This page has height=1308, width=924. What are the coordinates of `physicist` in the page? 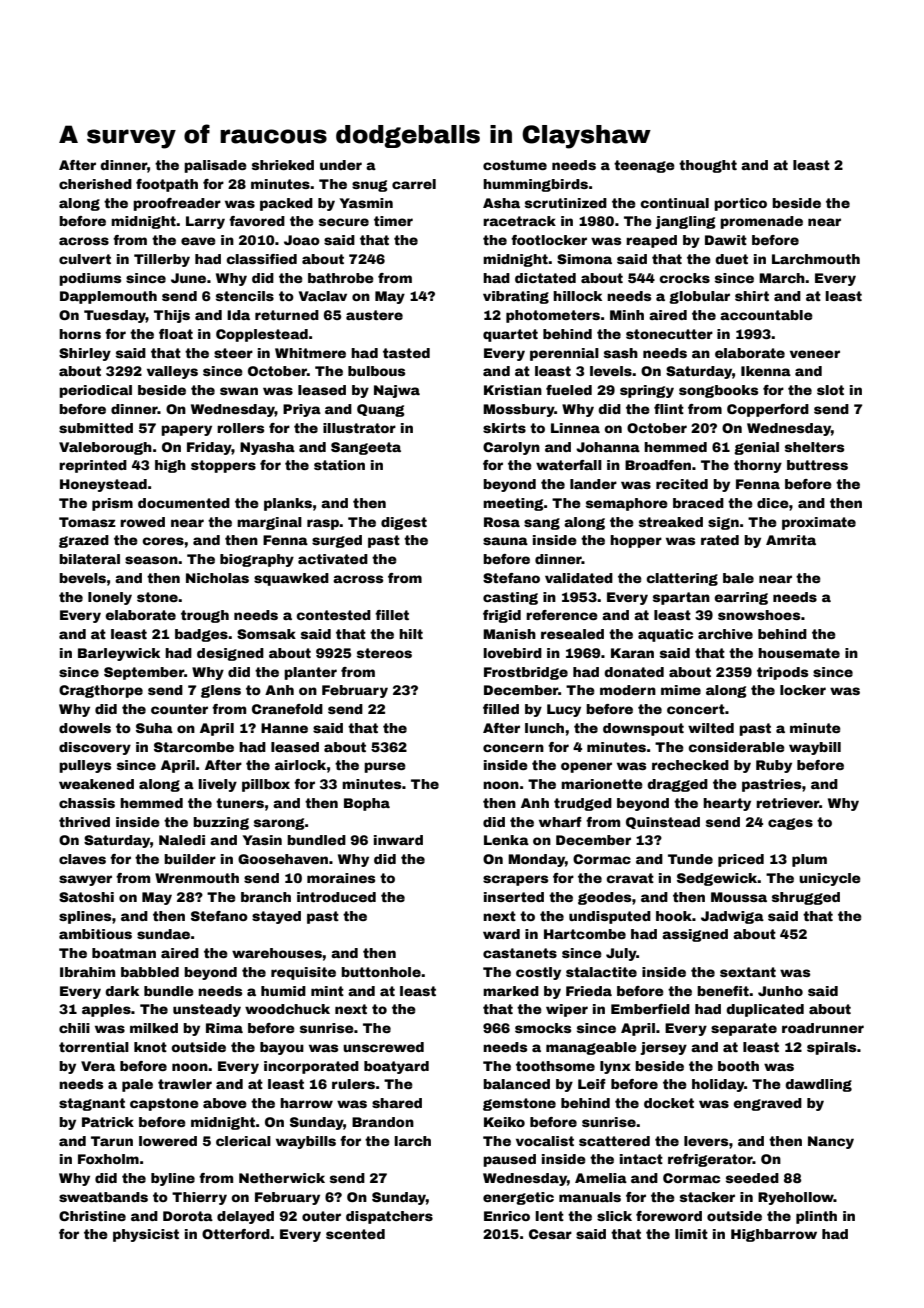 It's located at (146, 1235).
